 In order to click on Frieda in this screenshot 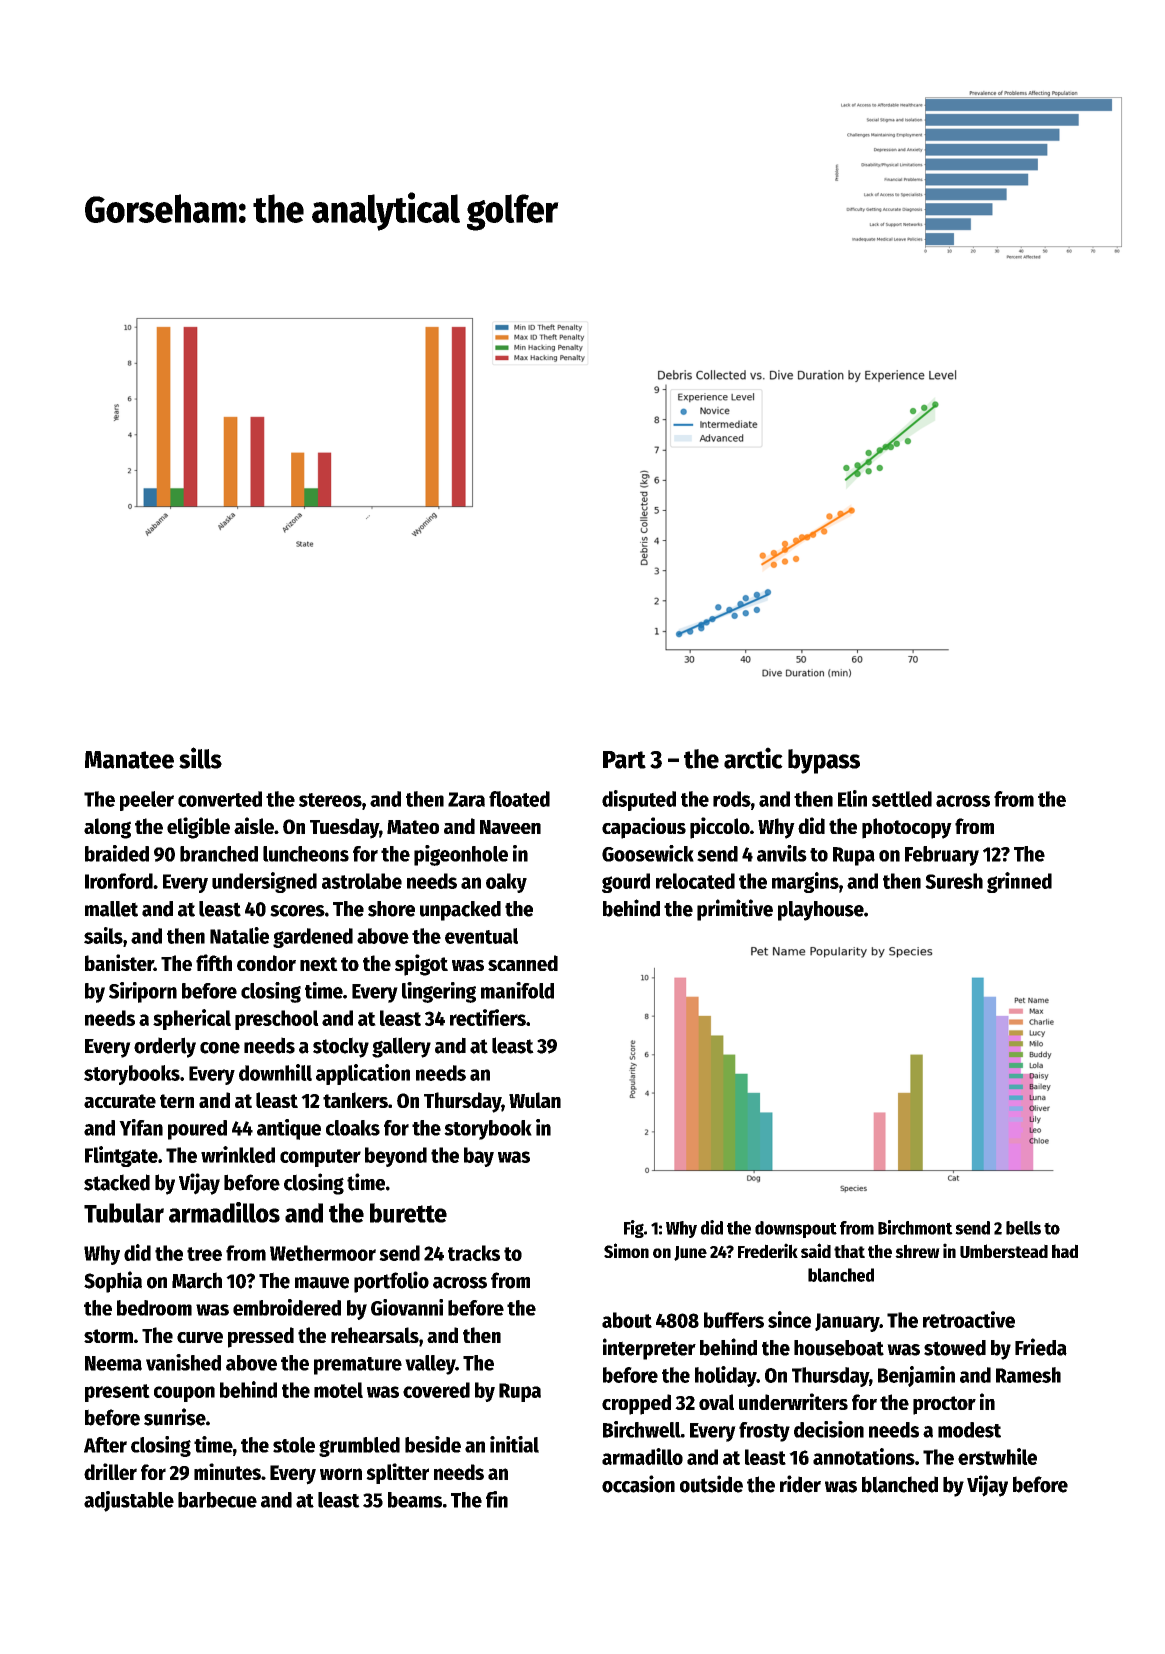, I will do `click(1041, 1347)`.
